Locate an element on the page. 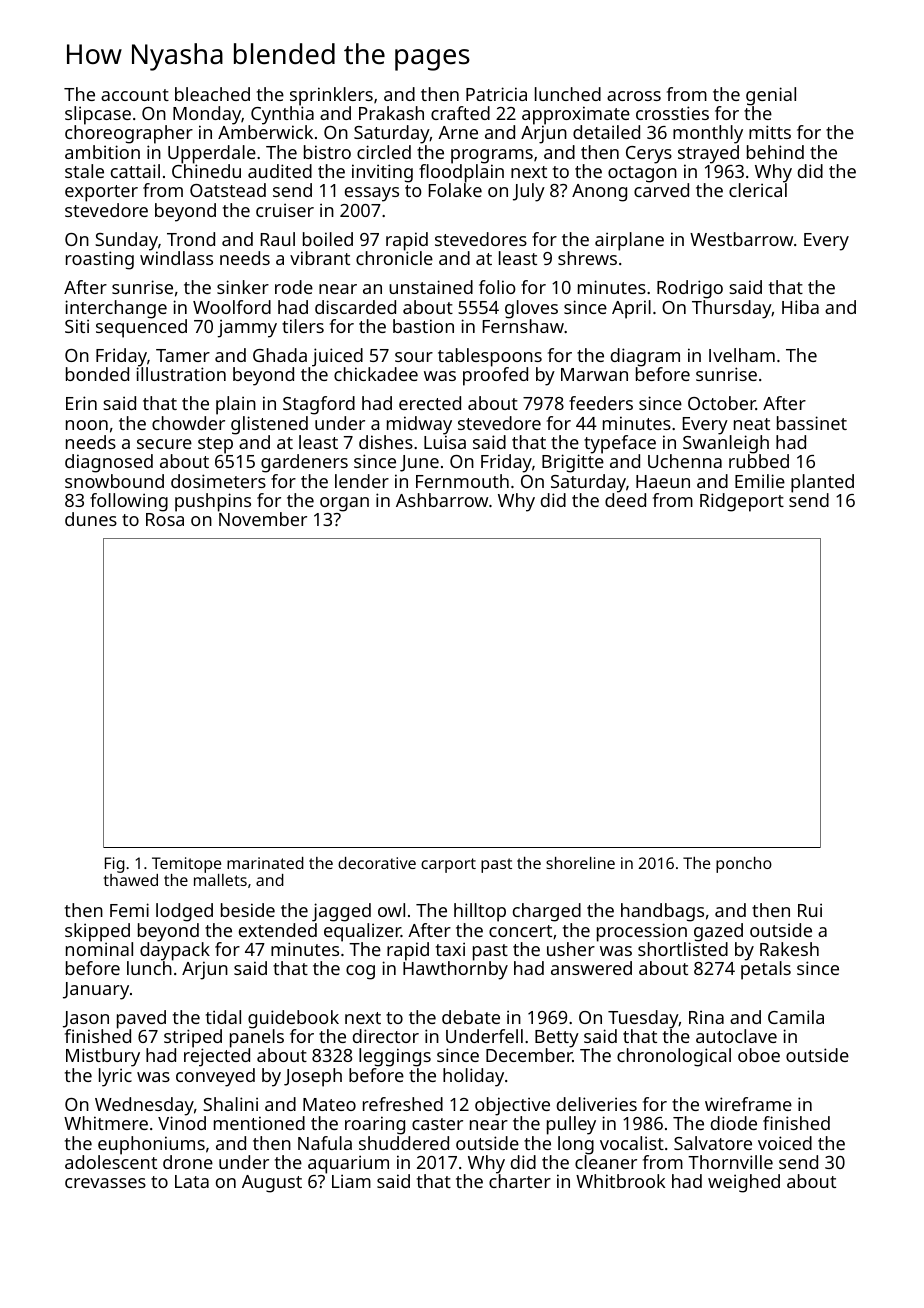  weighed is located at coordinates (744, 1183).
